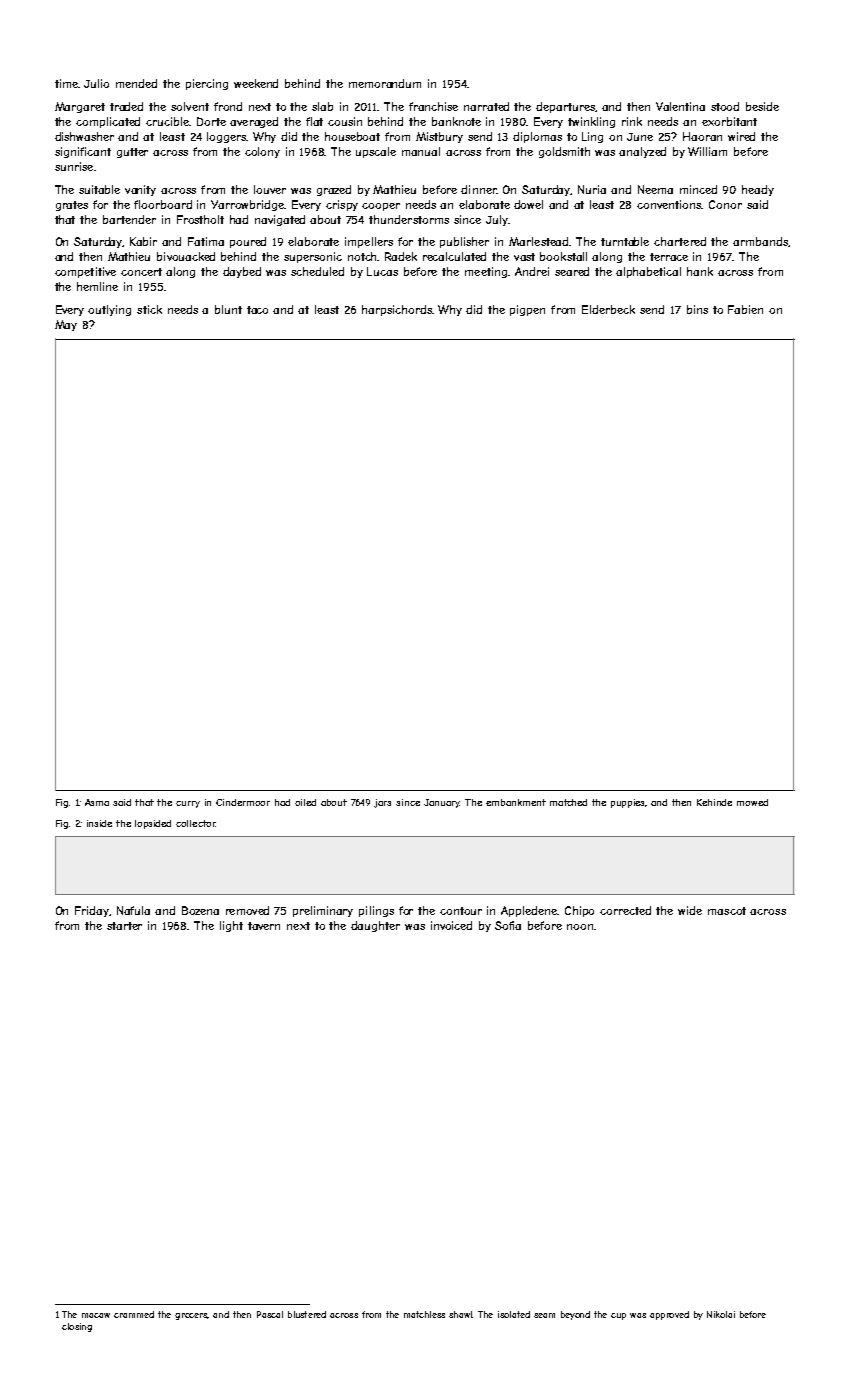 The width and height of the page is (849, 1400). What do you see at coordinates (97, 802) in the page?
I see `Asma` at bounding box center [97, 802].
